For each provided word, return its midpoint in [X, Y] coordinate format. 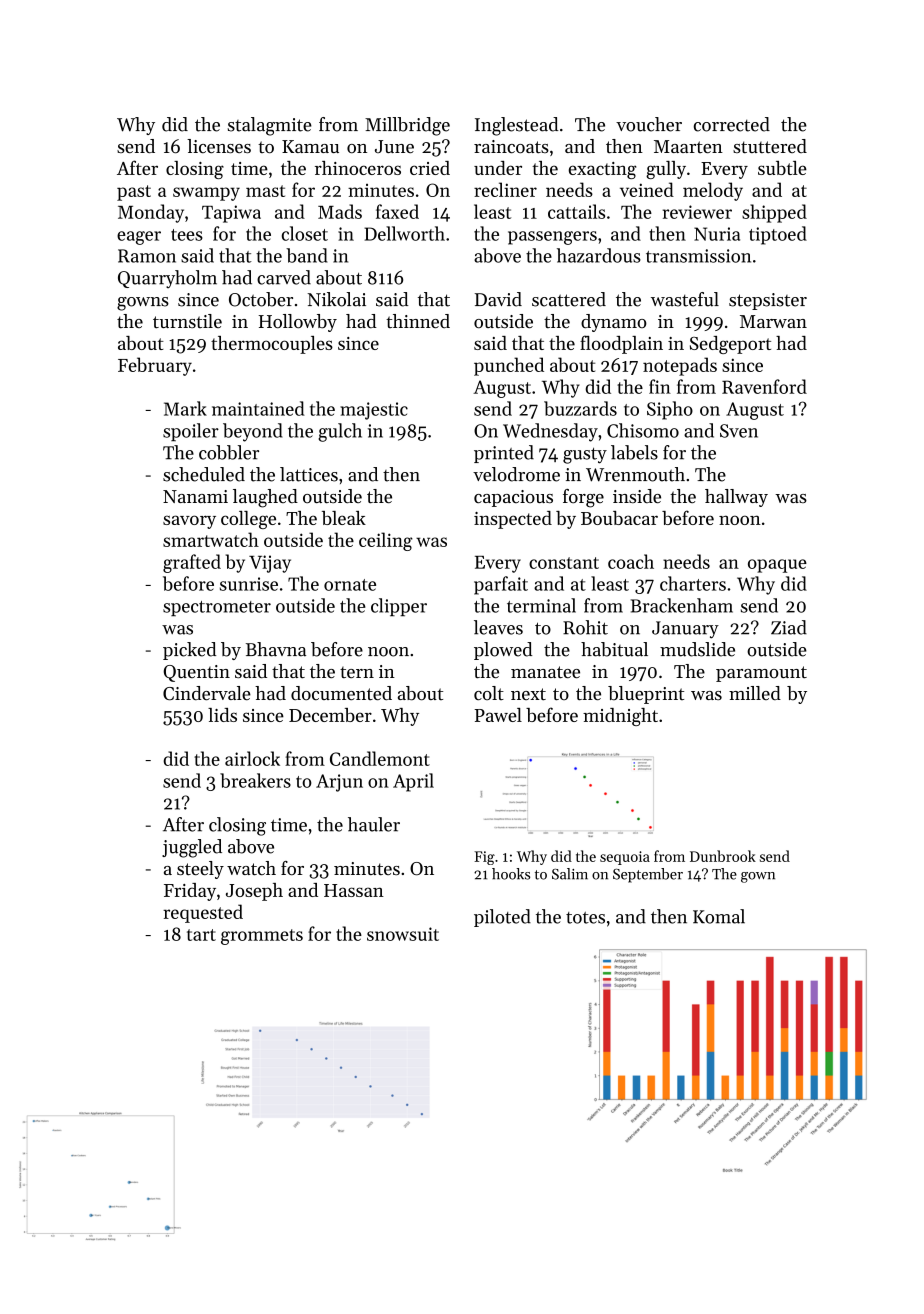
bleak [344, 518]
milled [755, 693]
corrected [732, 124]
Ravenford [764, 386]
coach [631, 561]
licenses [219, 146]
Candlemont [380, 758]
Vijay [270, 564]
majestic [374, 411]
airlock [252, 758]
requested [203, 913]
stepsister [768, 301]
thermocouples [272, 345]
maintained [258, 408]
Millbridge [407, 126]
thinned [418, 321]
